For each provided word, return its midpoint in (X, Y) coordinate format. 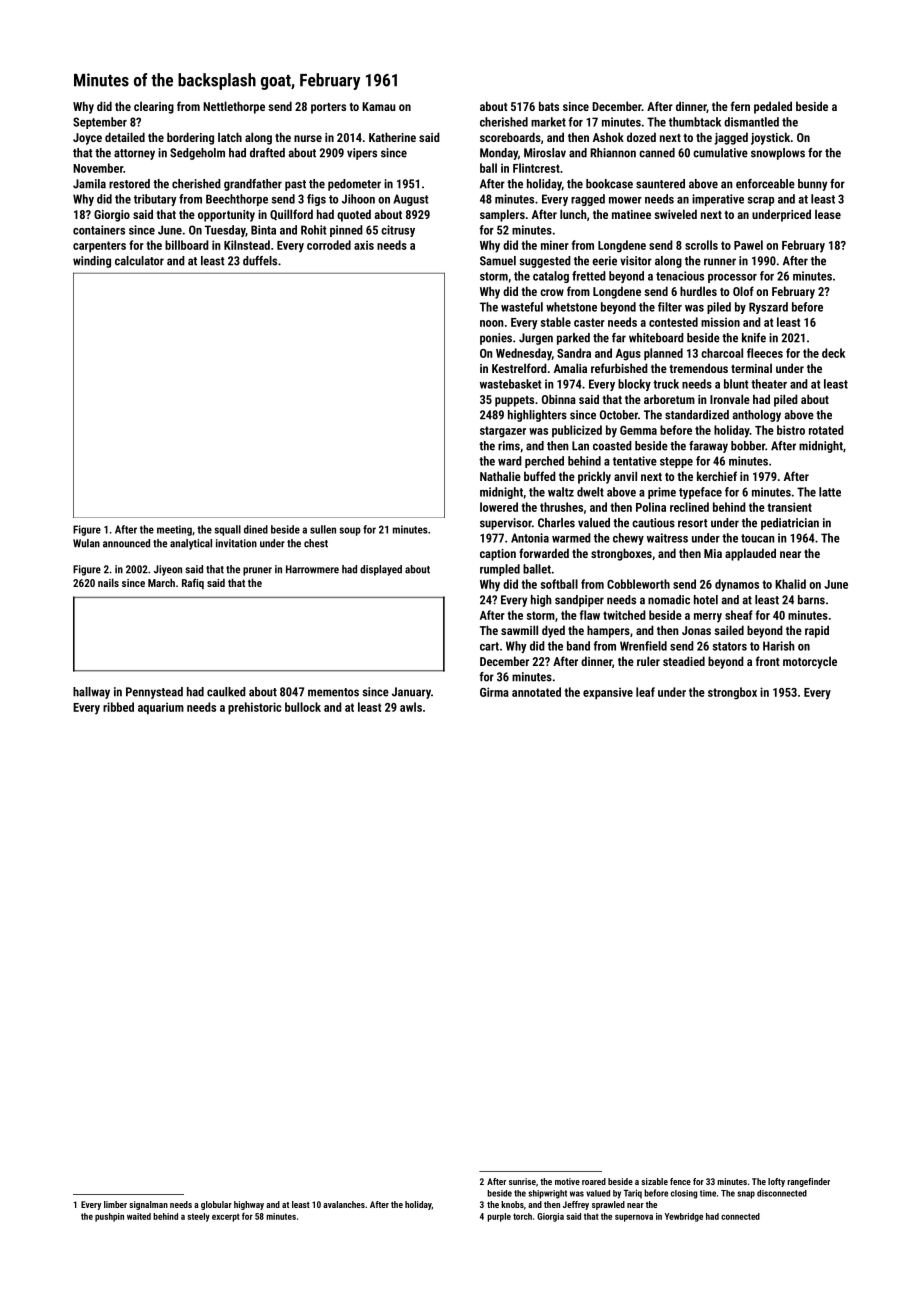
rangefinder (808, 1182)
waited (139, 1216)
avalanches (344, 1204)
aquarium (161, 708)
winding (92, 262)
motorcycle (810, 662)
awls (411, 707)
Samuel (498, 261)
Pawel (748, 245)
